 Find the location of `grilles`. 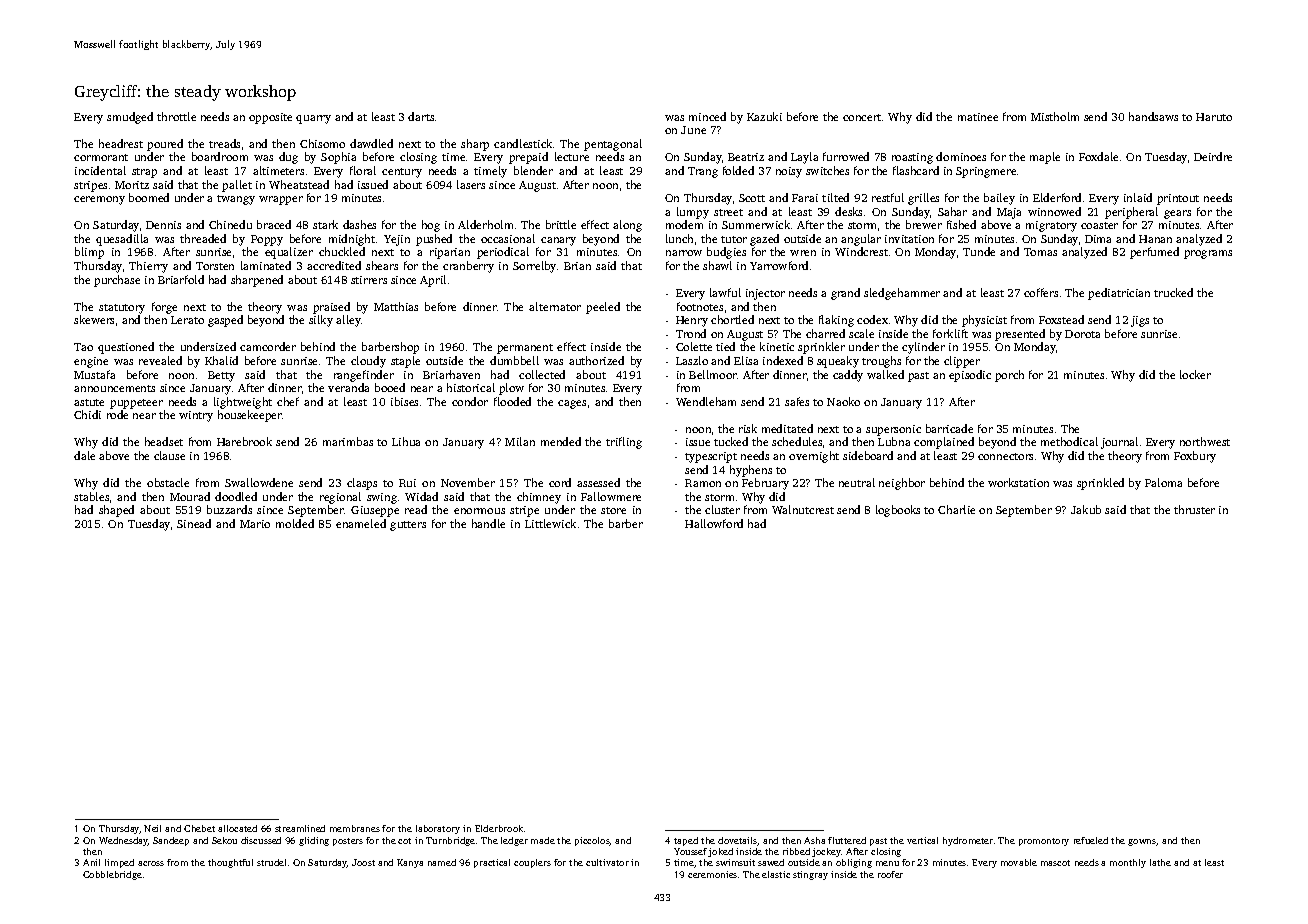

grilles is located at coordinates (923, 199).
